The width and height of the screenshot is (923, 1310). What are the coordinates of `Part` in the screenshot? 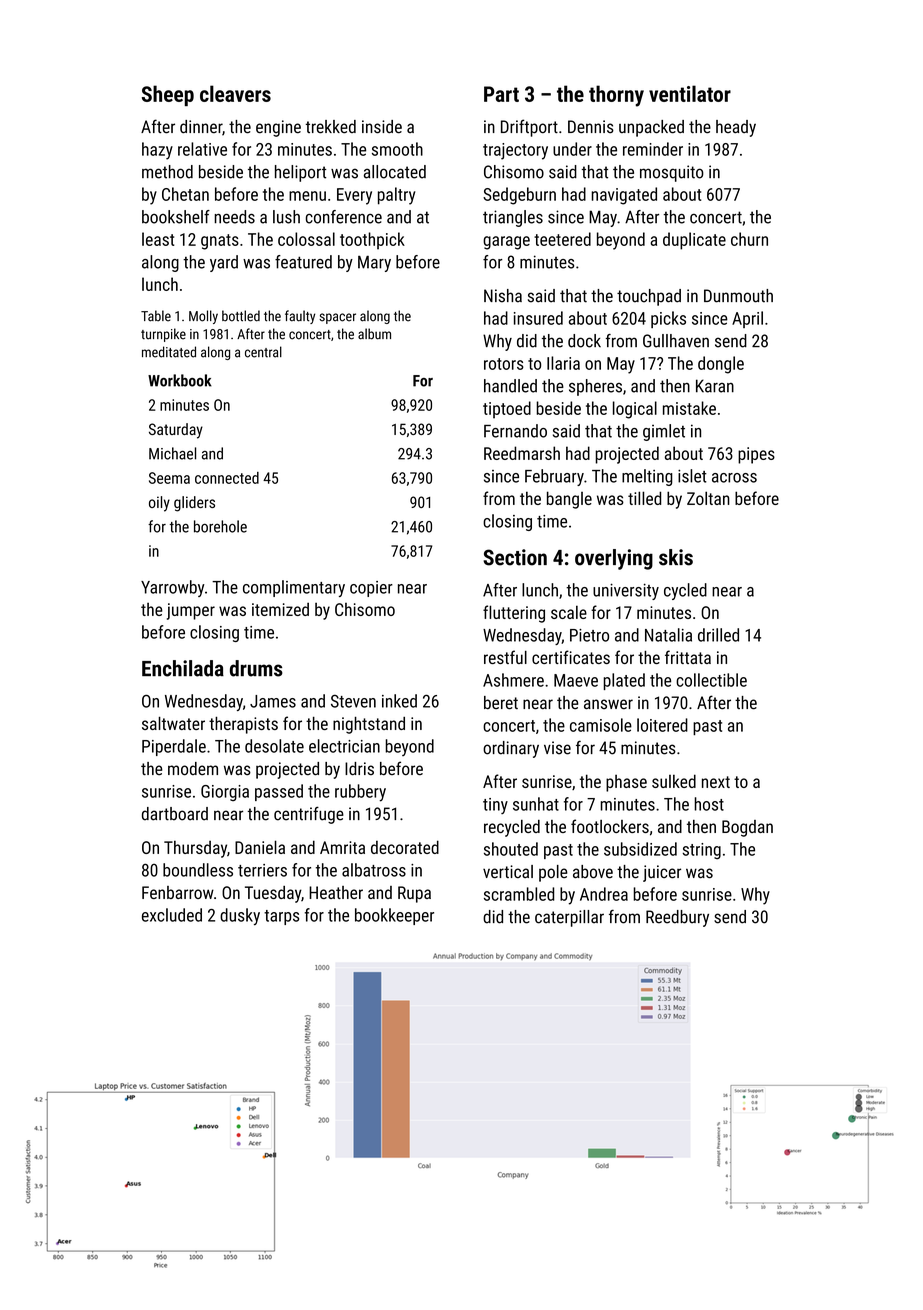 It's located at (501, 94).
